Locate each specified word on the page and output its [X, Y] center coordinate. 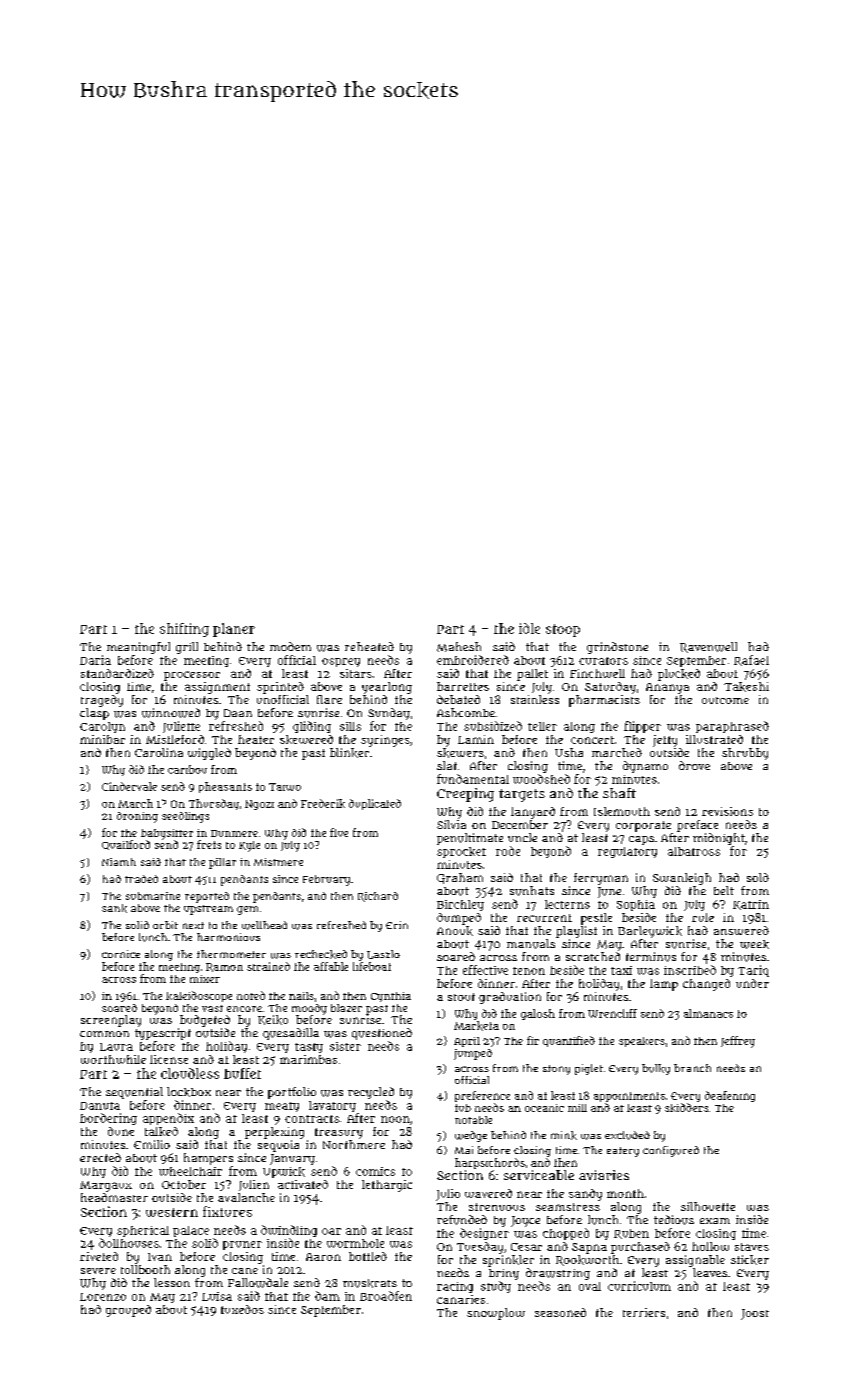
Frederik [323, 803]
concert [592, 740]
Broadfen [386, 1296]
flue [339, 832]
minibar [102, 739]
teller [542, 726]
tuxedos [242, 1309]
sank [114, 908]
